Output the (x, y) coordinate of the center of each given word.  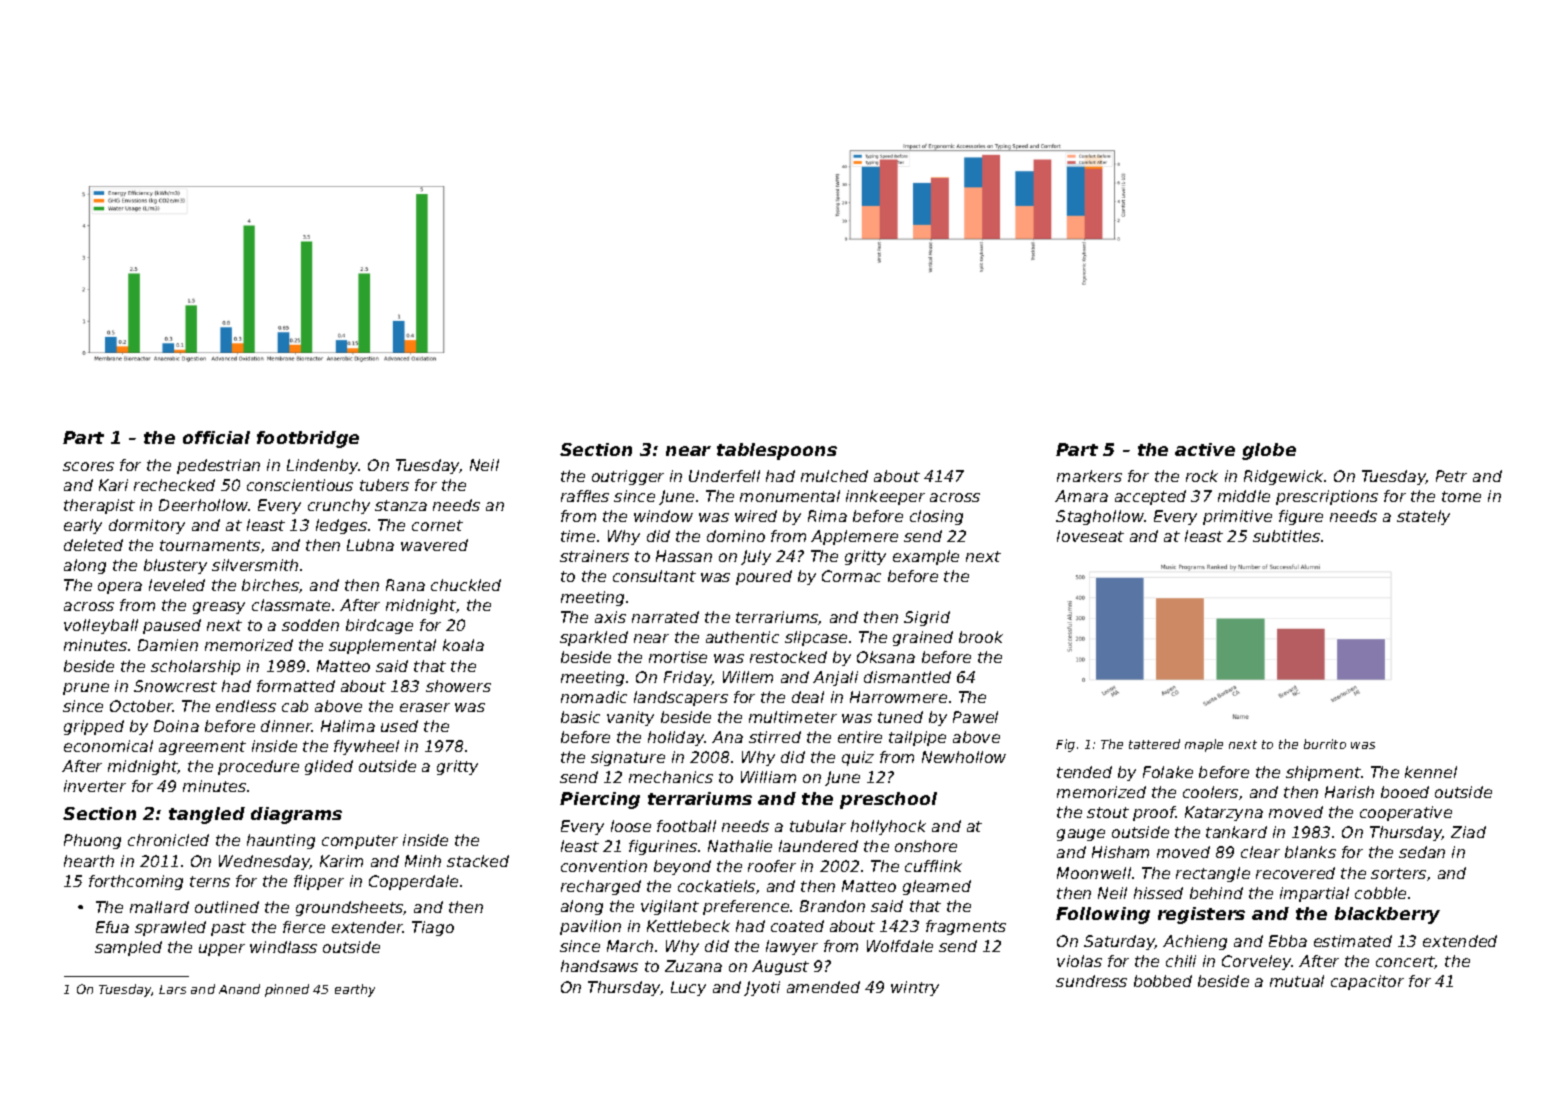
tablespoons (777, 451)
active (1205, 449)
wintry (915, 988)
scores (88, 466)
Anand (239, 989)
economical (108, 746)
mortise (678, 657)
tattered (1154, 744)
